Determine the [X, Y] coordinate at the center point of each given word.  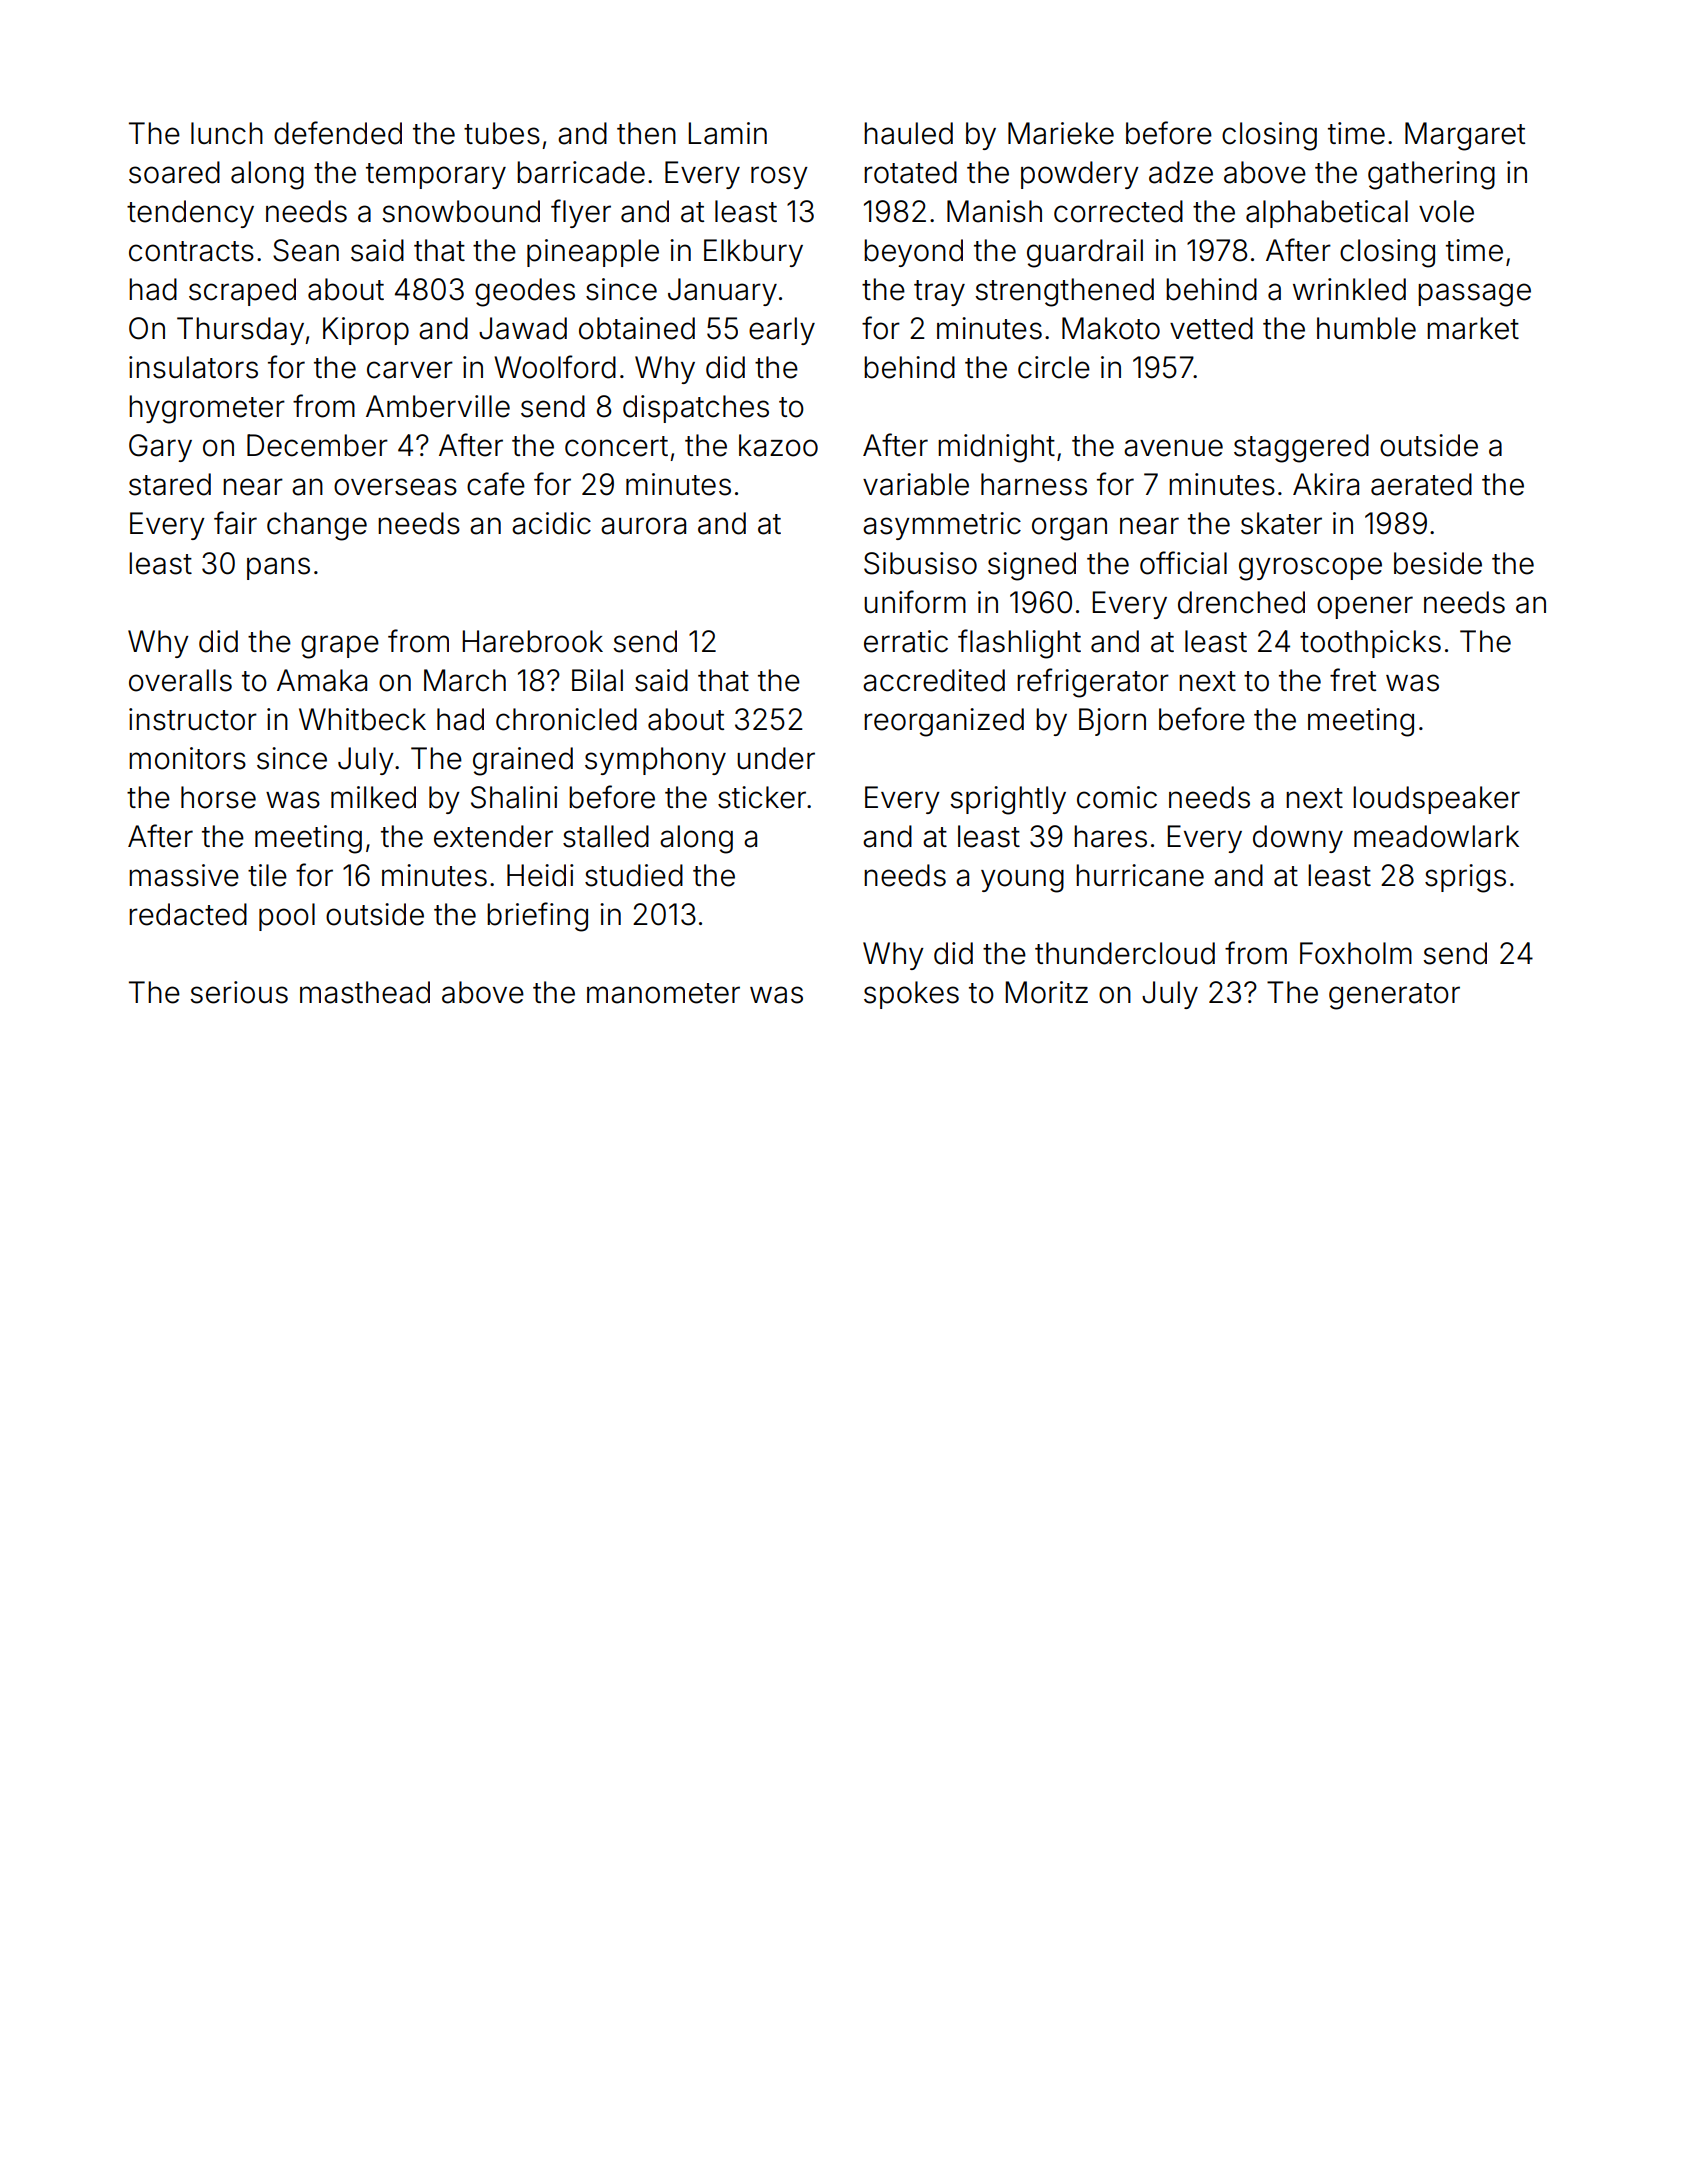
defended [338, 133]
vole [1446, 211]
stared [170, 484]
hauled [908, 133]
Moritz [1047, 992]
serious [239, 992]
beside [1438, 563]
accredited [934, 680]
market [1473, 328]
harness [1034, 484]
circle [1054, 367]
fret [1353, 680]
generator [1394, 996]
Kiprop [366, 331]
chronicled [566, 719]
